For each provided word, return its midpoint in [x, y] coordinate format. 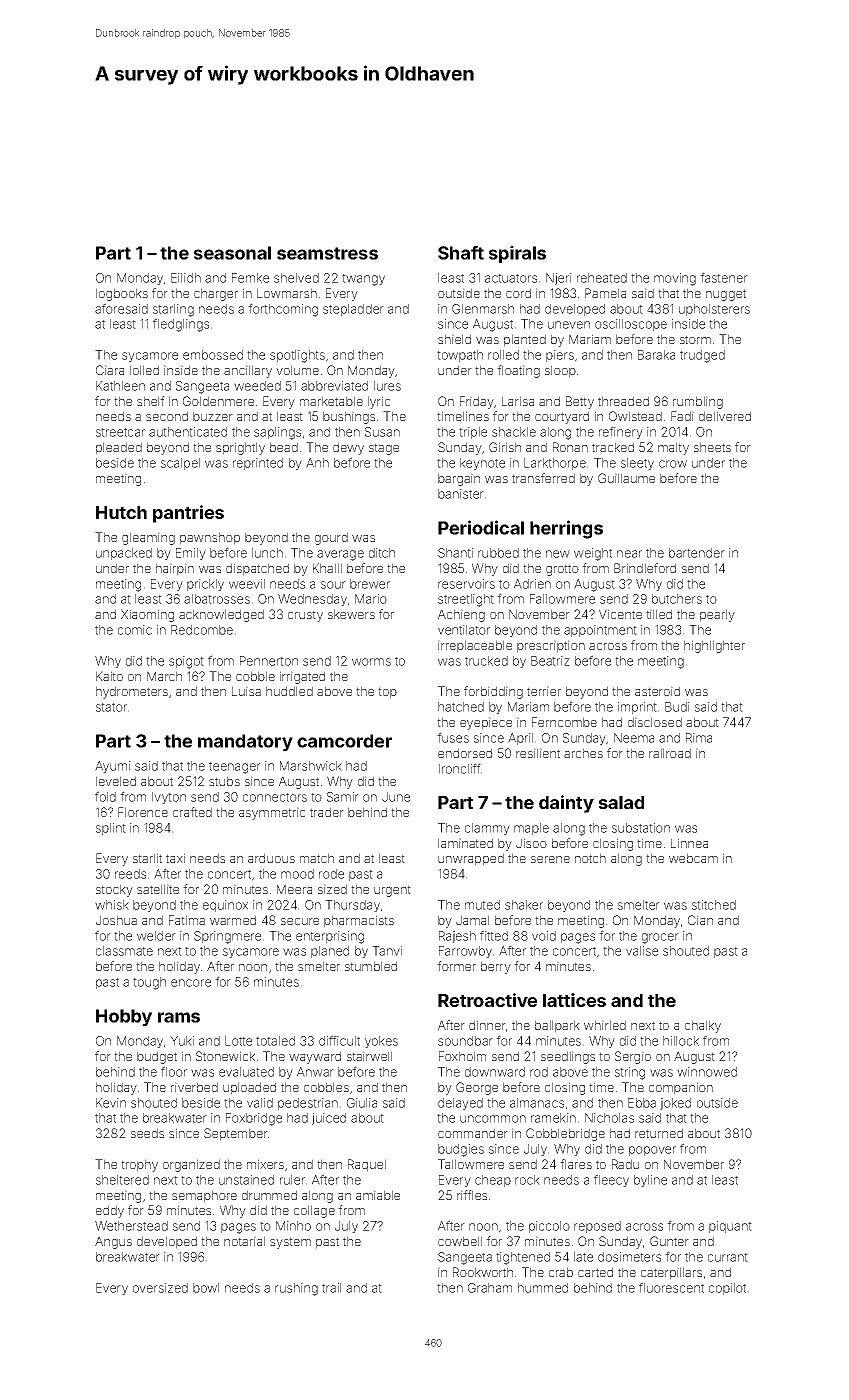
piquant [730, 1227]
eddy [110, 1211]
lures [387, 386]
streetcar [120, 432]
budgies [461, 1150]
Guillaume [626, 478]
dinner [487, 1025]
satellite [158, 889]
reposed [597, 1227]
